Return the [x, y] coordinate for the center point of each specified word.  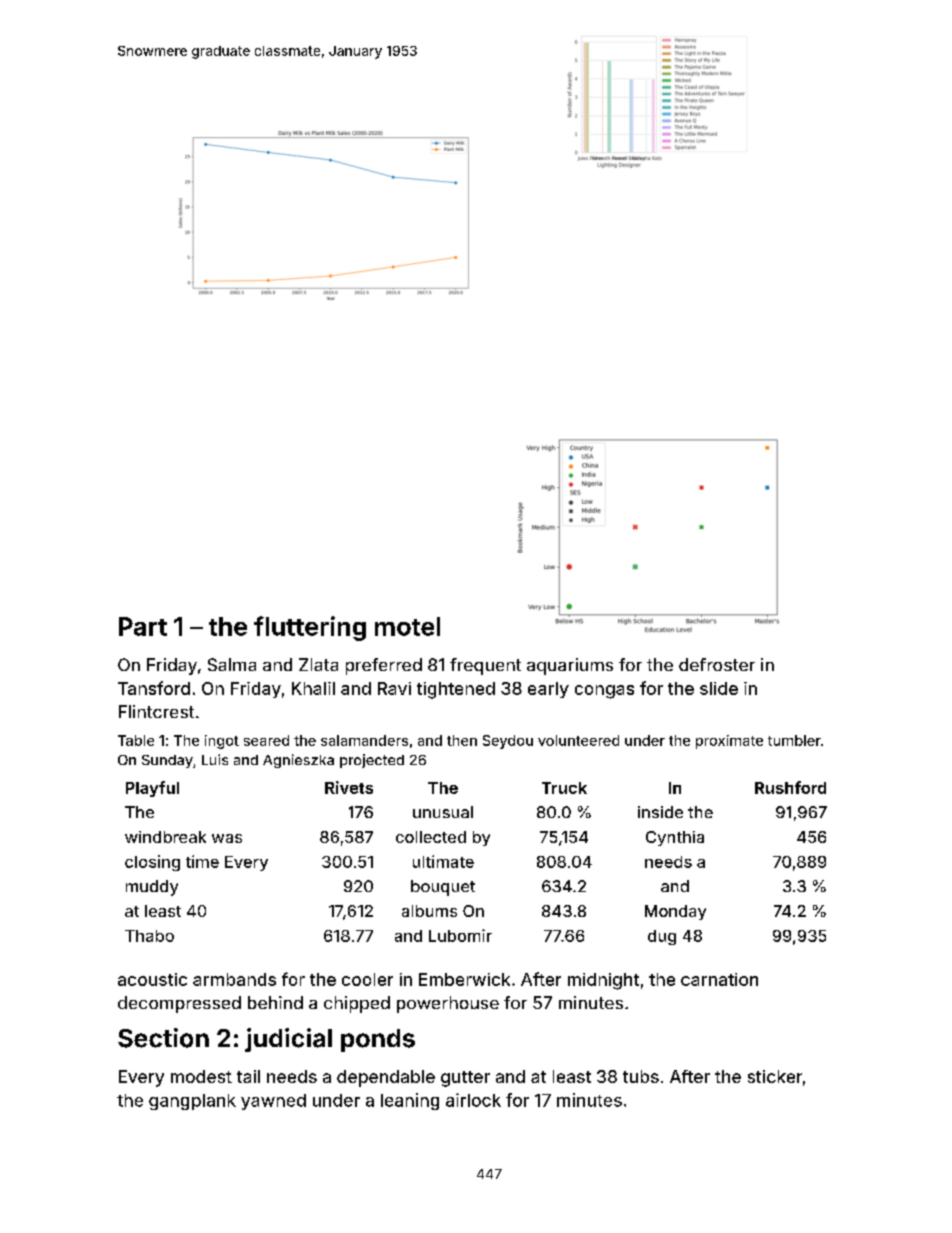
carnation [719, 979]
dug [662, 937]
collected [431, 837]
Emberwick [464, 979]
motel [407, 626]
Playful [152, 789]
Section [163, 1038]
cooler [367, 979]
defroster [717, 664]
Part [143, 626]
